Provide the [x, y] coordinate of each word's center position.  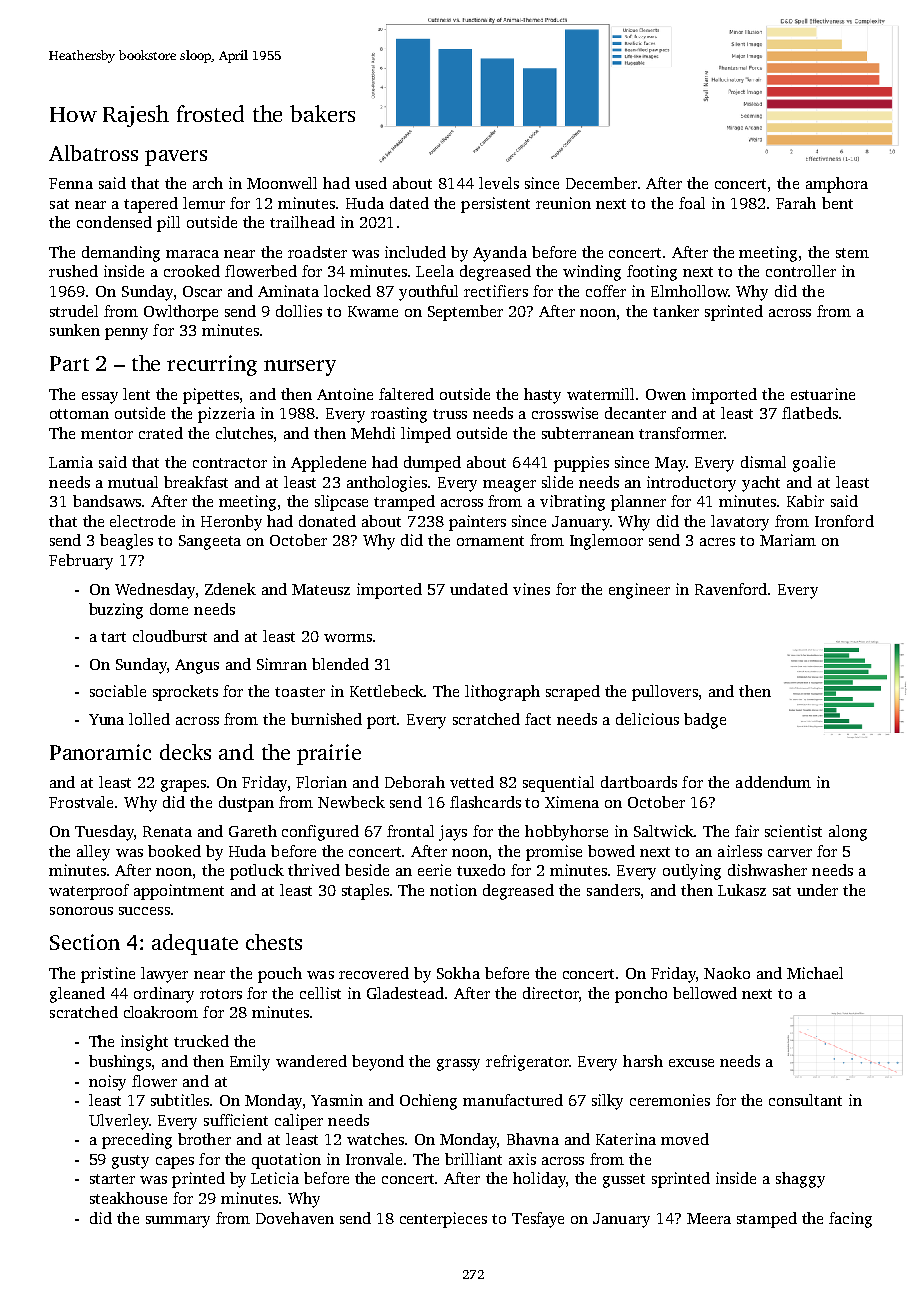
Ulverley [119, 1122]
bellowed [705, 993]
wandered [311, 1061]
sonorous [81, 911]
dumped [432, 464]
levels [499, 183]
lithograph [502, 693]
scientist [793, 831]
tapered [151, 205]
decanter [635, 413]
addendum [773, 782]
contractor [230, 463]
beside [367, 870]
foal [692, 203]
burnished [326, 719]
